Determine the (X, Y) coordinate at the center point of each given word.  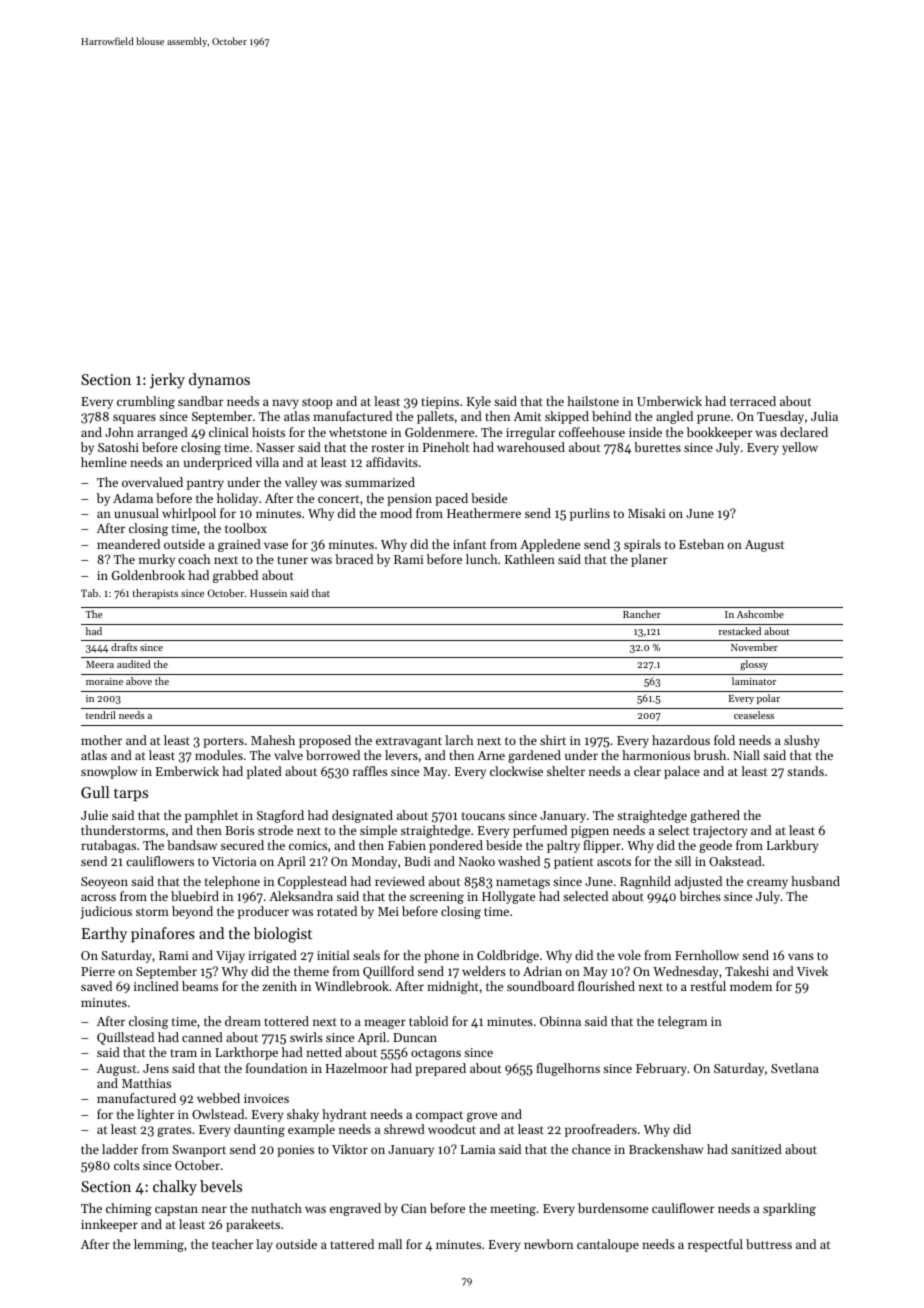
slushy (802, 741)
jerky (167, 381)
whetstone (358, 432)
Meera (100, 664)
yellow (800, 448)
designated (362, 816)
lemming (159, 1245)
